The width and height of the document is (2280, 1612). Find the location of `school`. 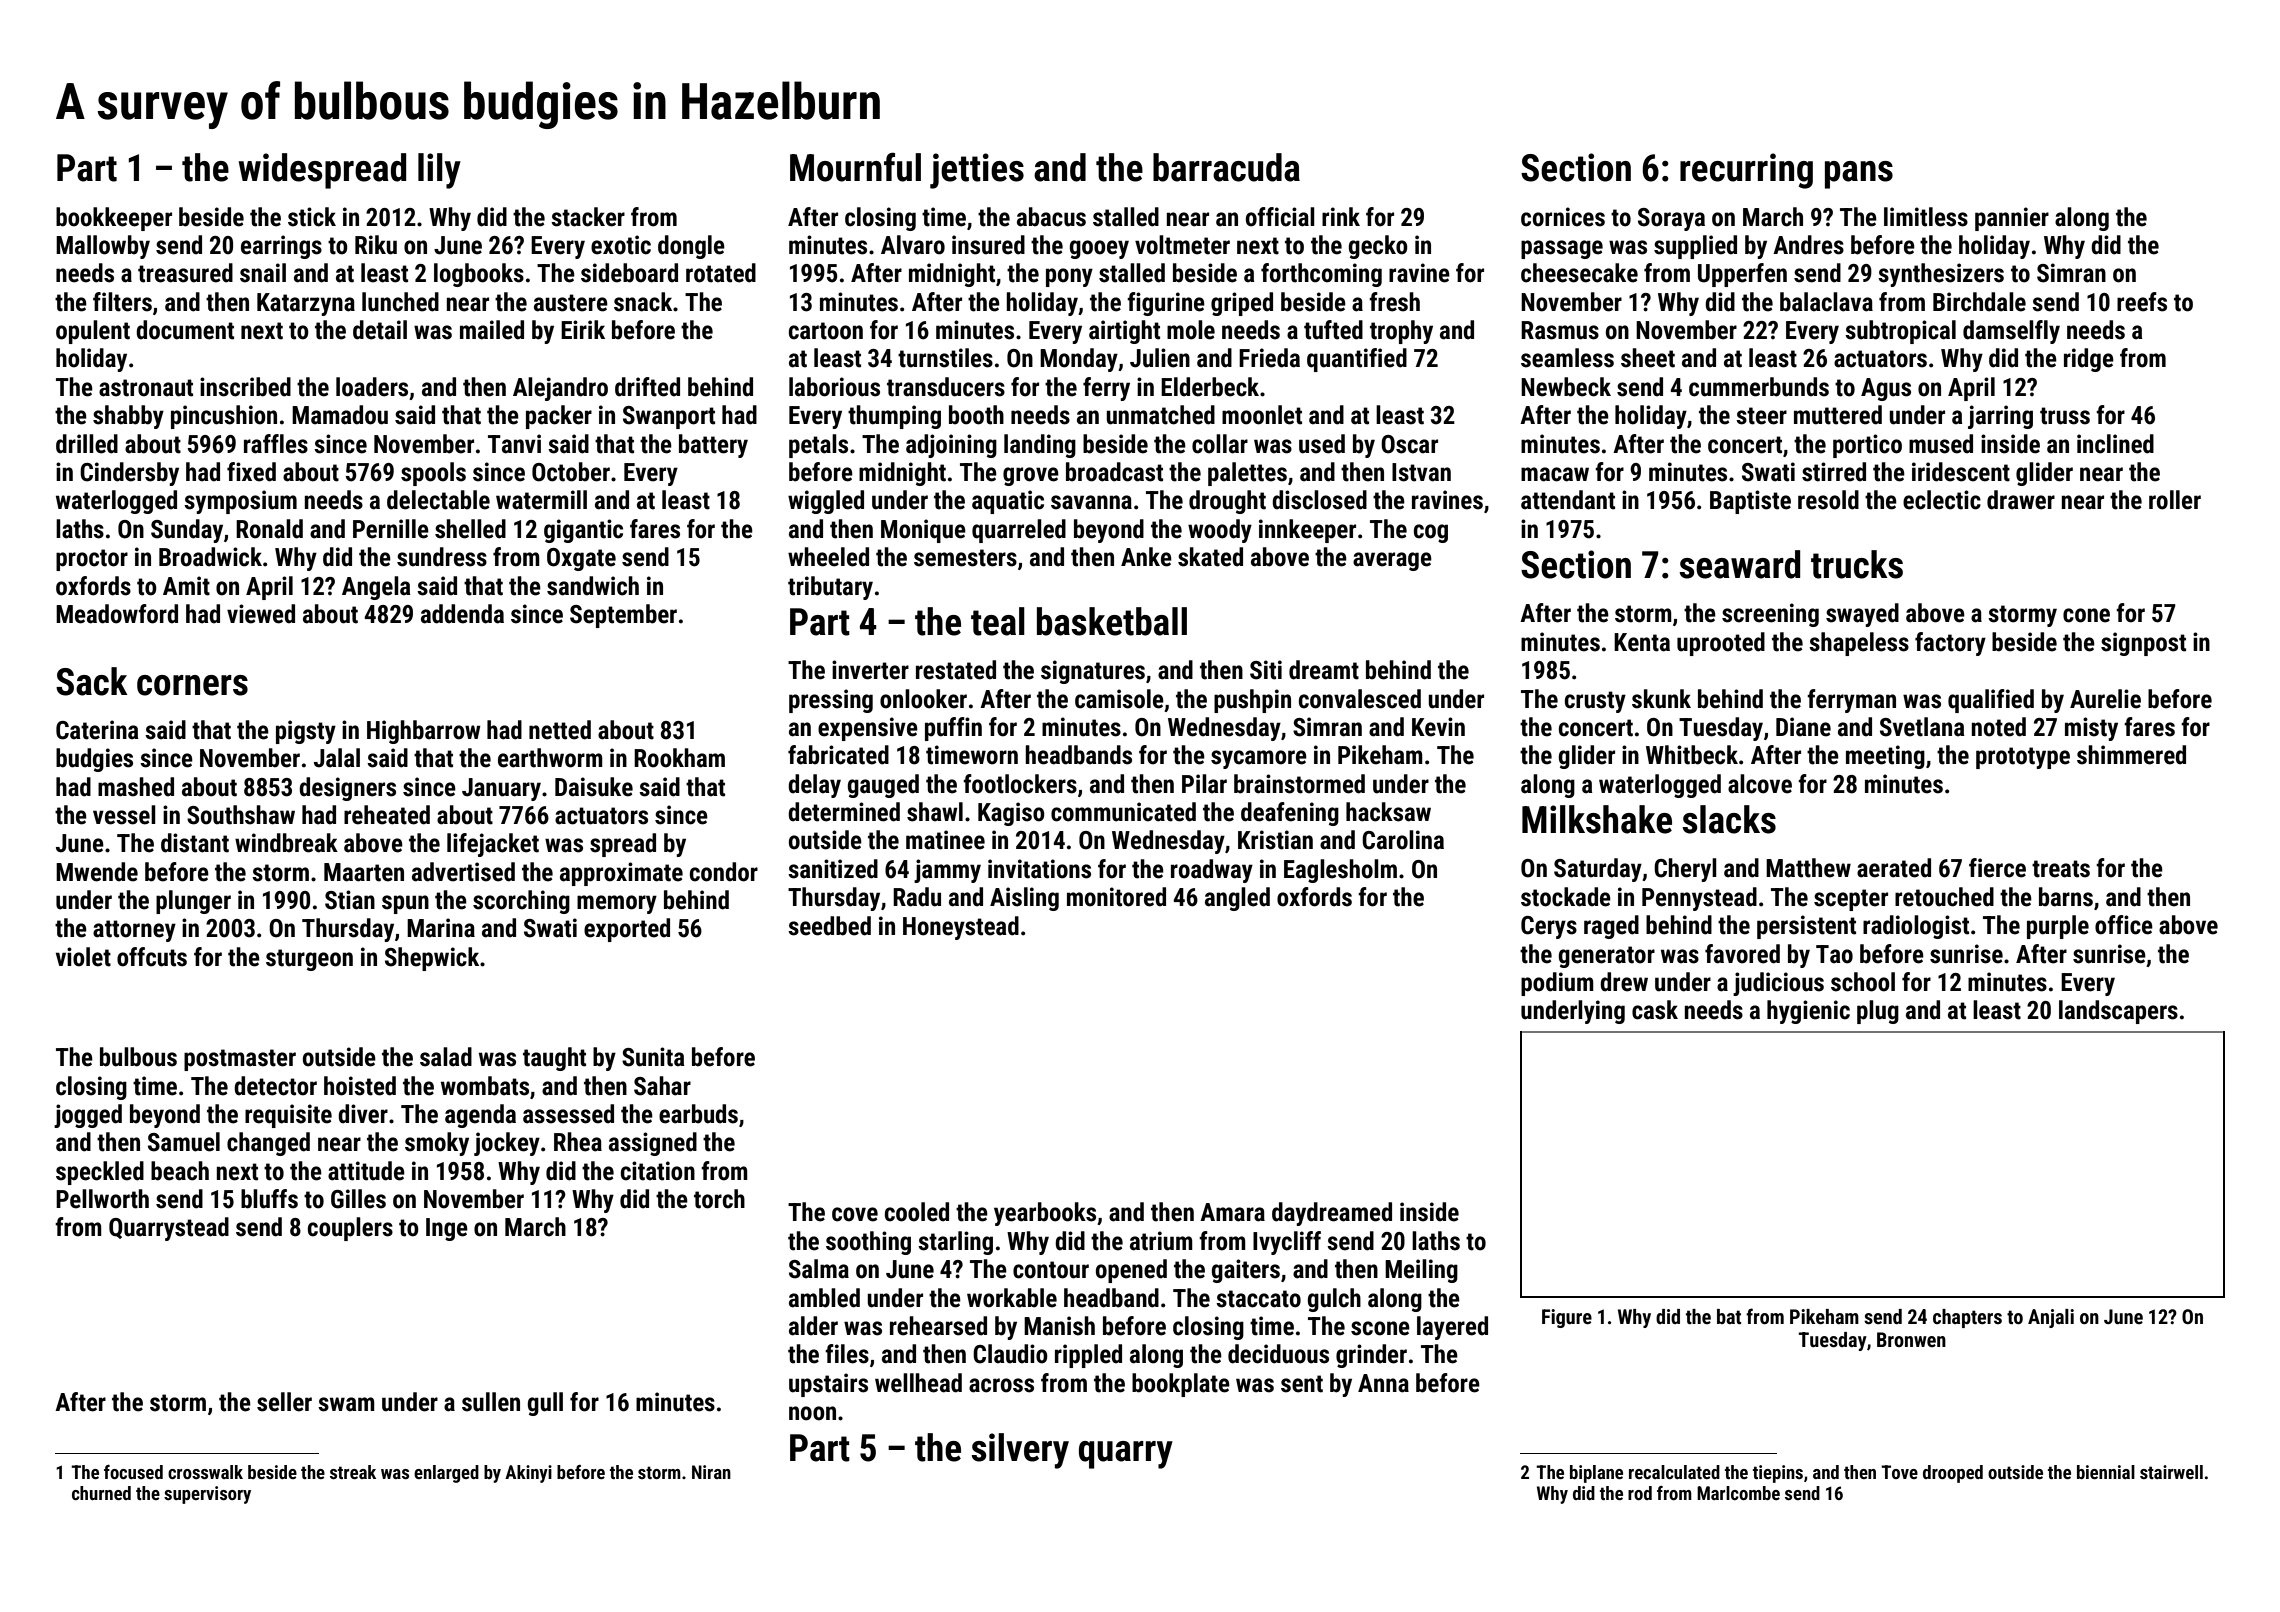

school is located at coordinates (1863, 982).
